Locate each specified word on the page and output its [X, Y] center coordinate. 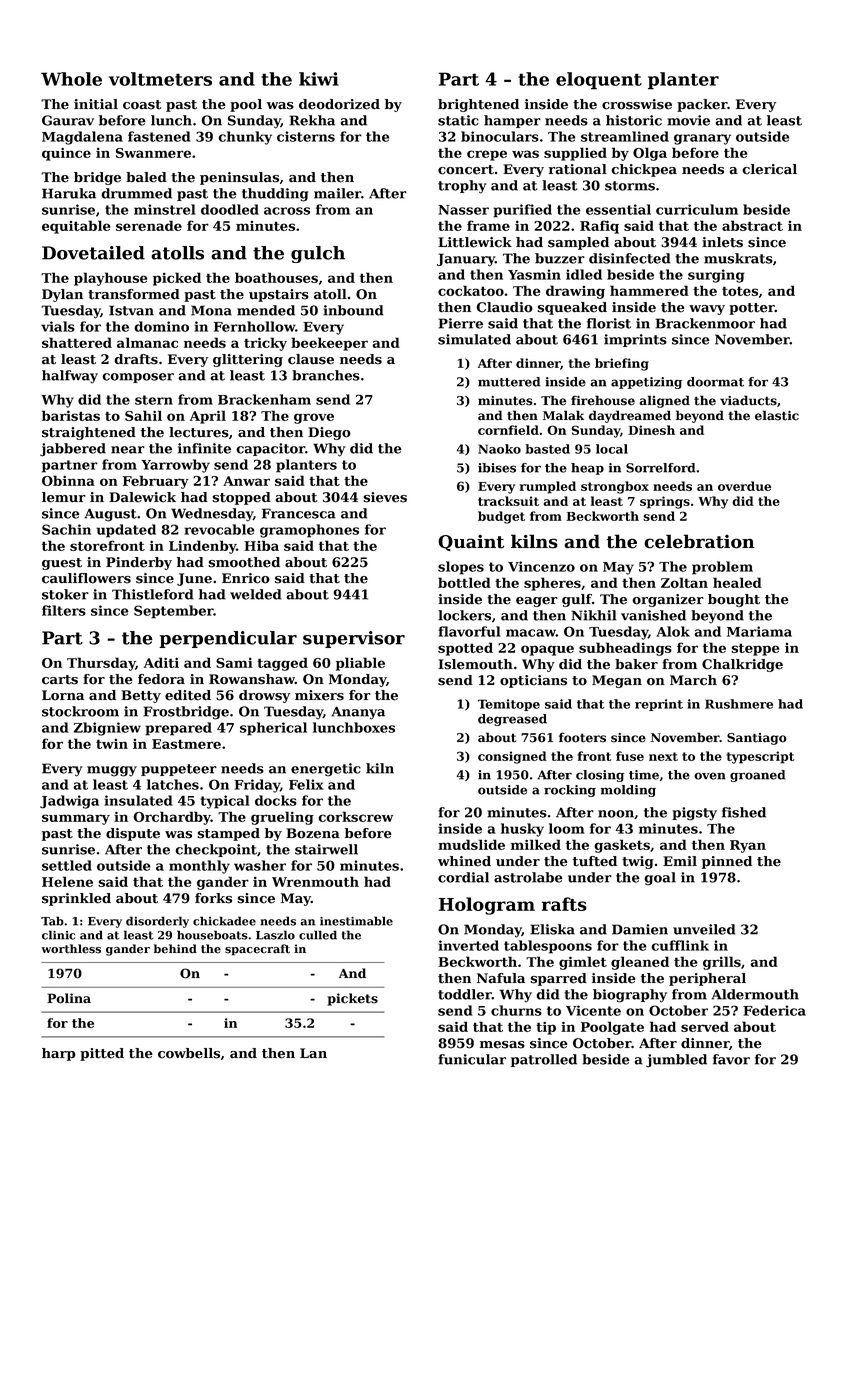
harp [59, 1054]
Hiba [261, 545]
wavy [707, 310]
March [693, 680]
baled [146, 177]
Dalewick [142, 497]
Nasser [463, 210]
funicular [472, 1059]
